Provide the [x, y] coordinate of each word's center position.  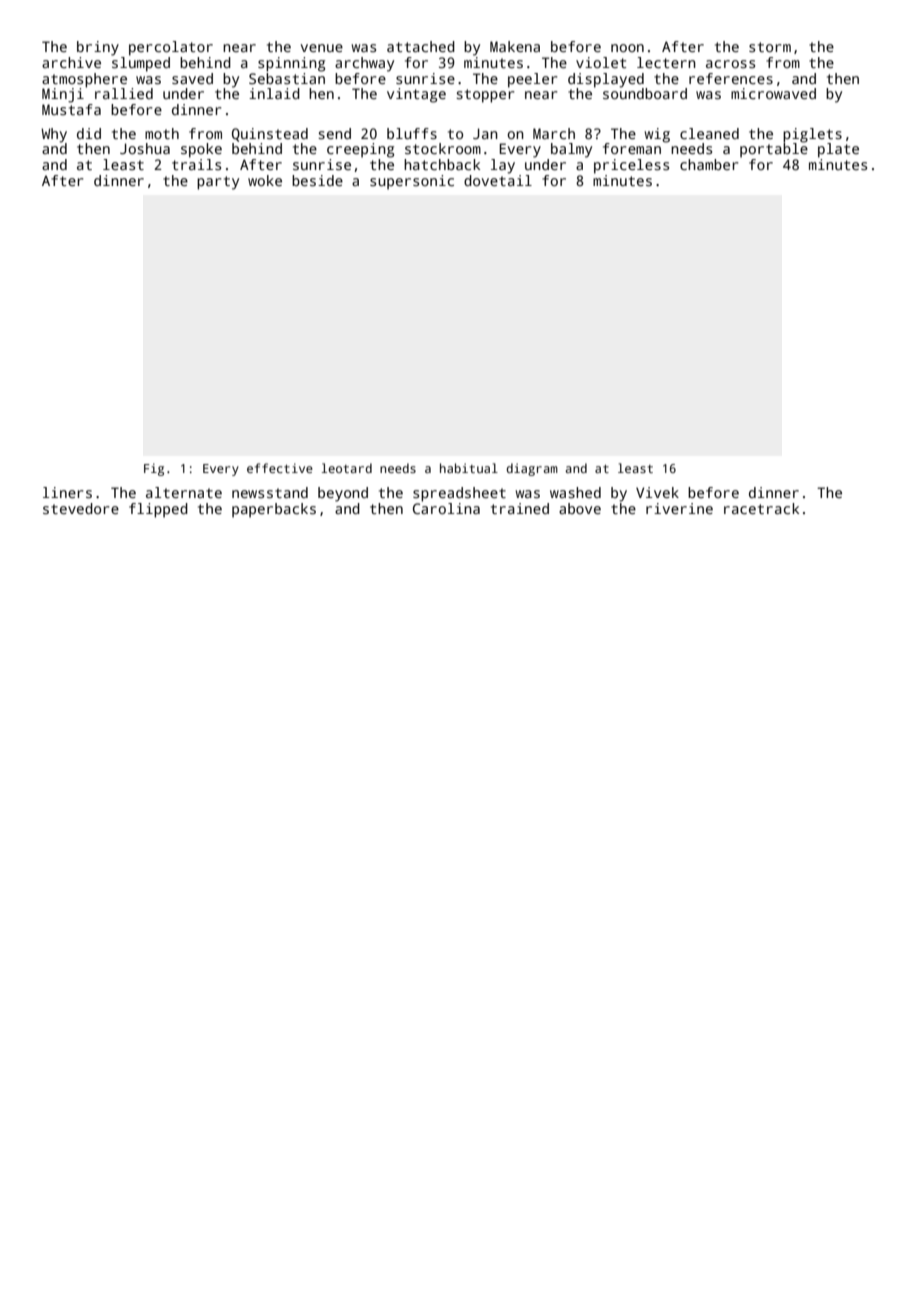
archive [71, 62]
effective [280, 468]
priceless [631, 166]
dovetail [498, 180]
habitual [469, 468]
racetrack [761, 508]
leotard [347, 468]
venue [322, 48]
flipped [158, 510]
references [731, 78]
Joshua [145, 148]
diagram [532, 469]
